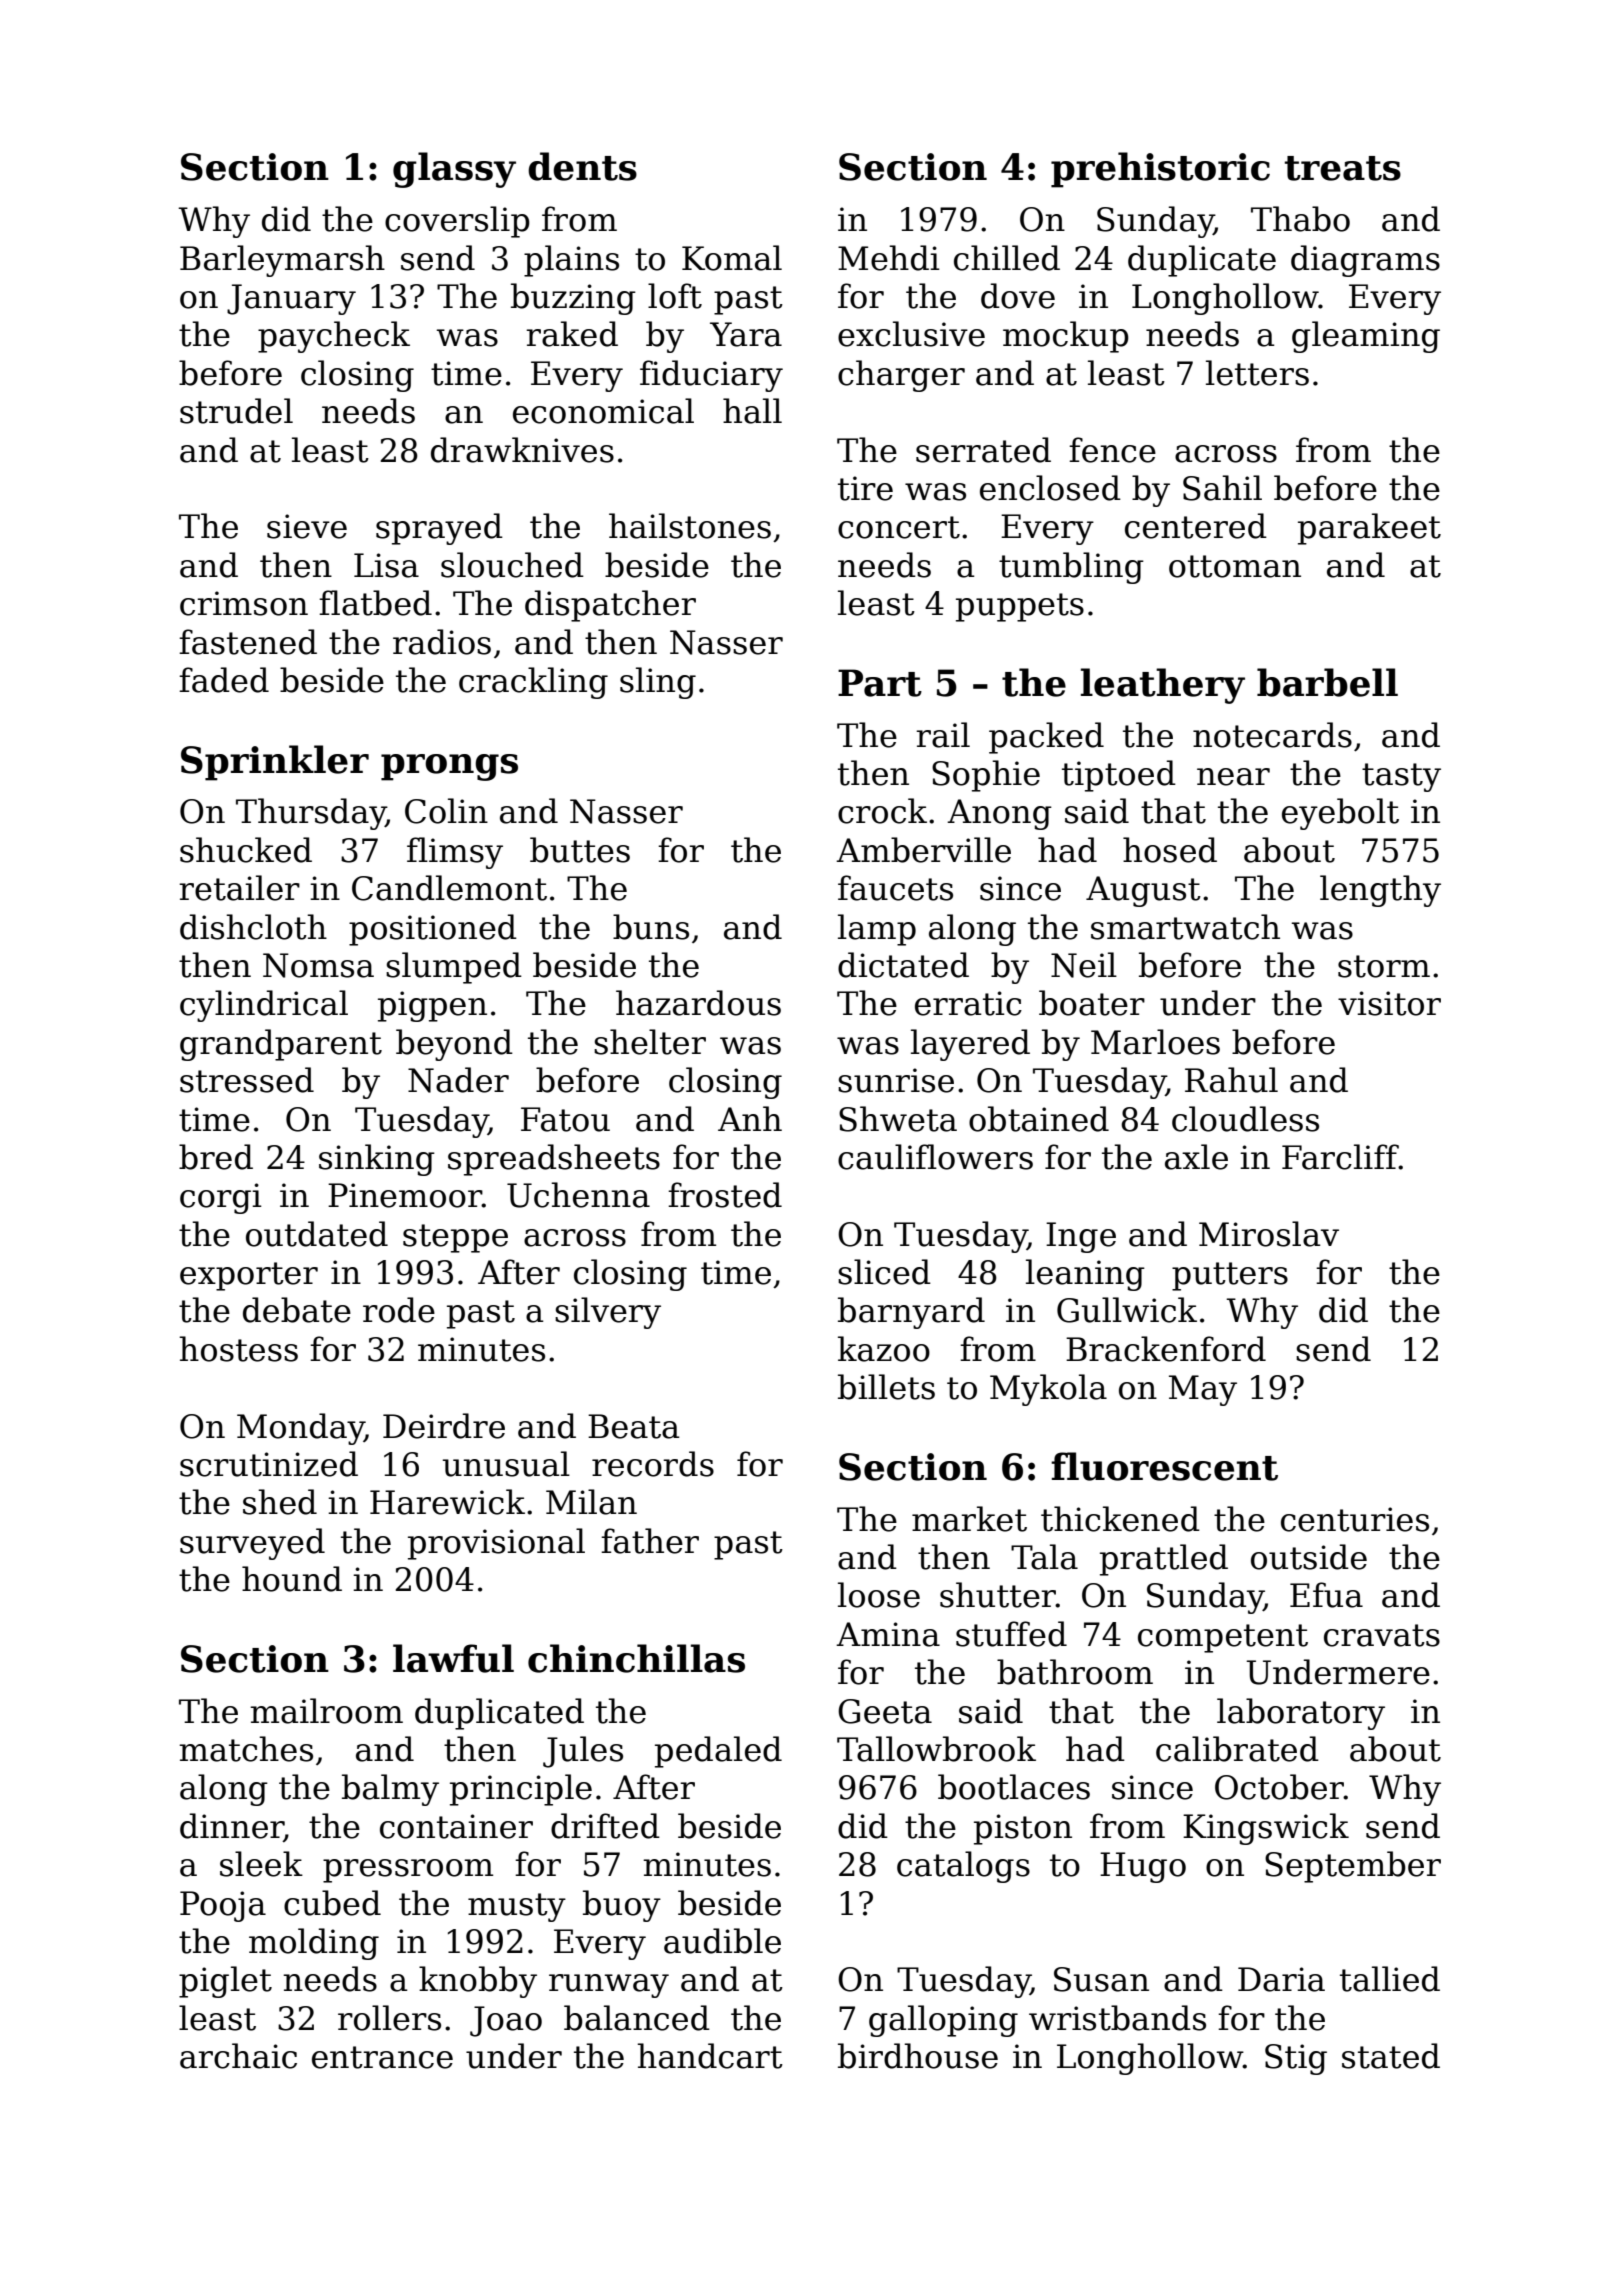 The width and height of the document is (1620, 2292). Describe the element at coordinates (314, 1944) in the document. I see `molding` at that location.
